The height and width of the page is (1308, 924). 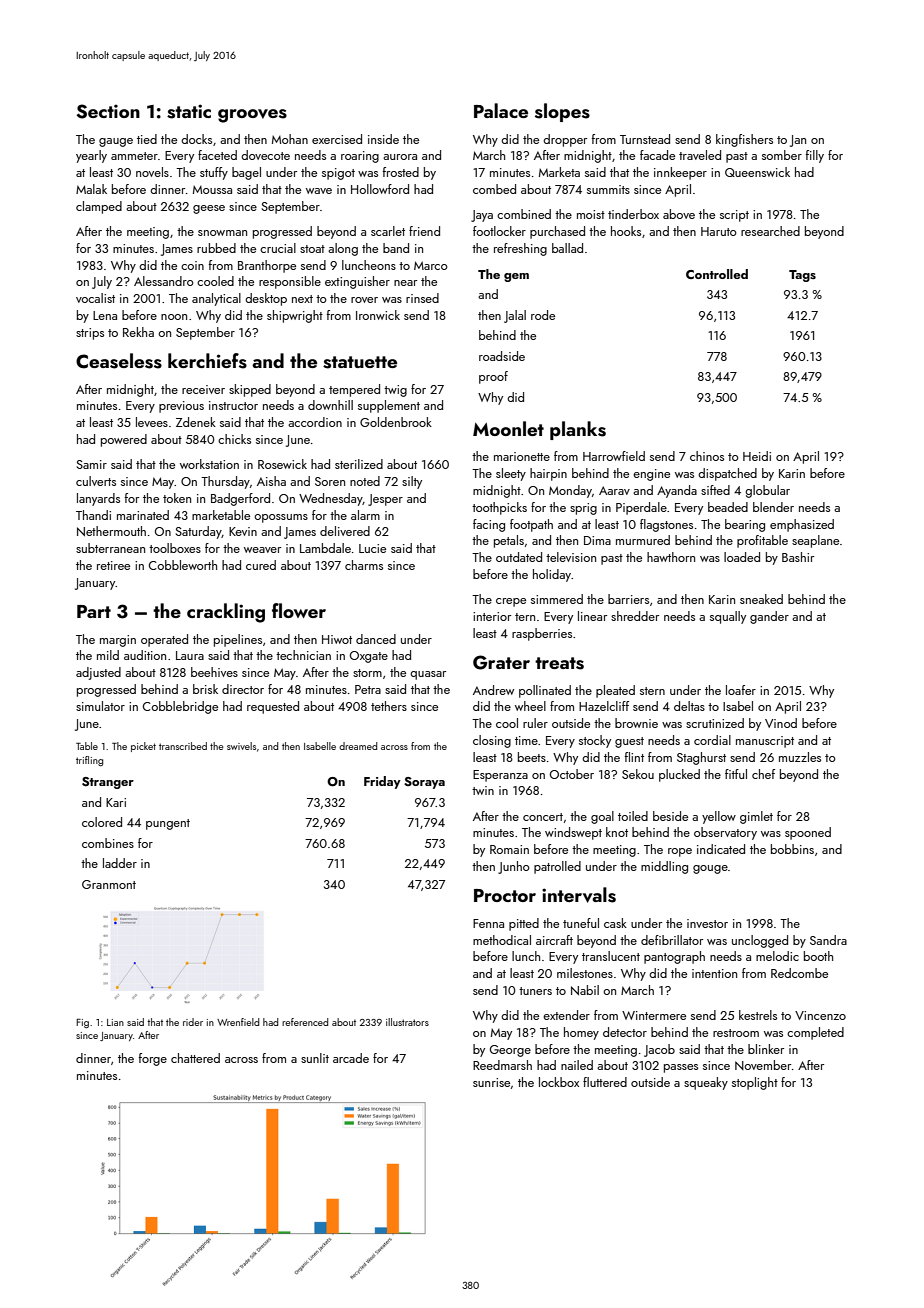 What do you see at coordinates (152, 1059) in the page?
I see `forge` at bounding box center [152, 1059].
